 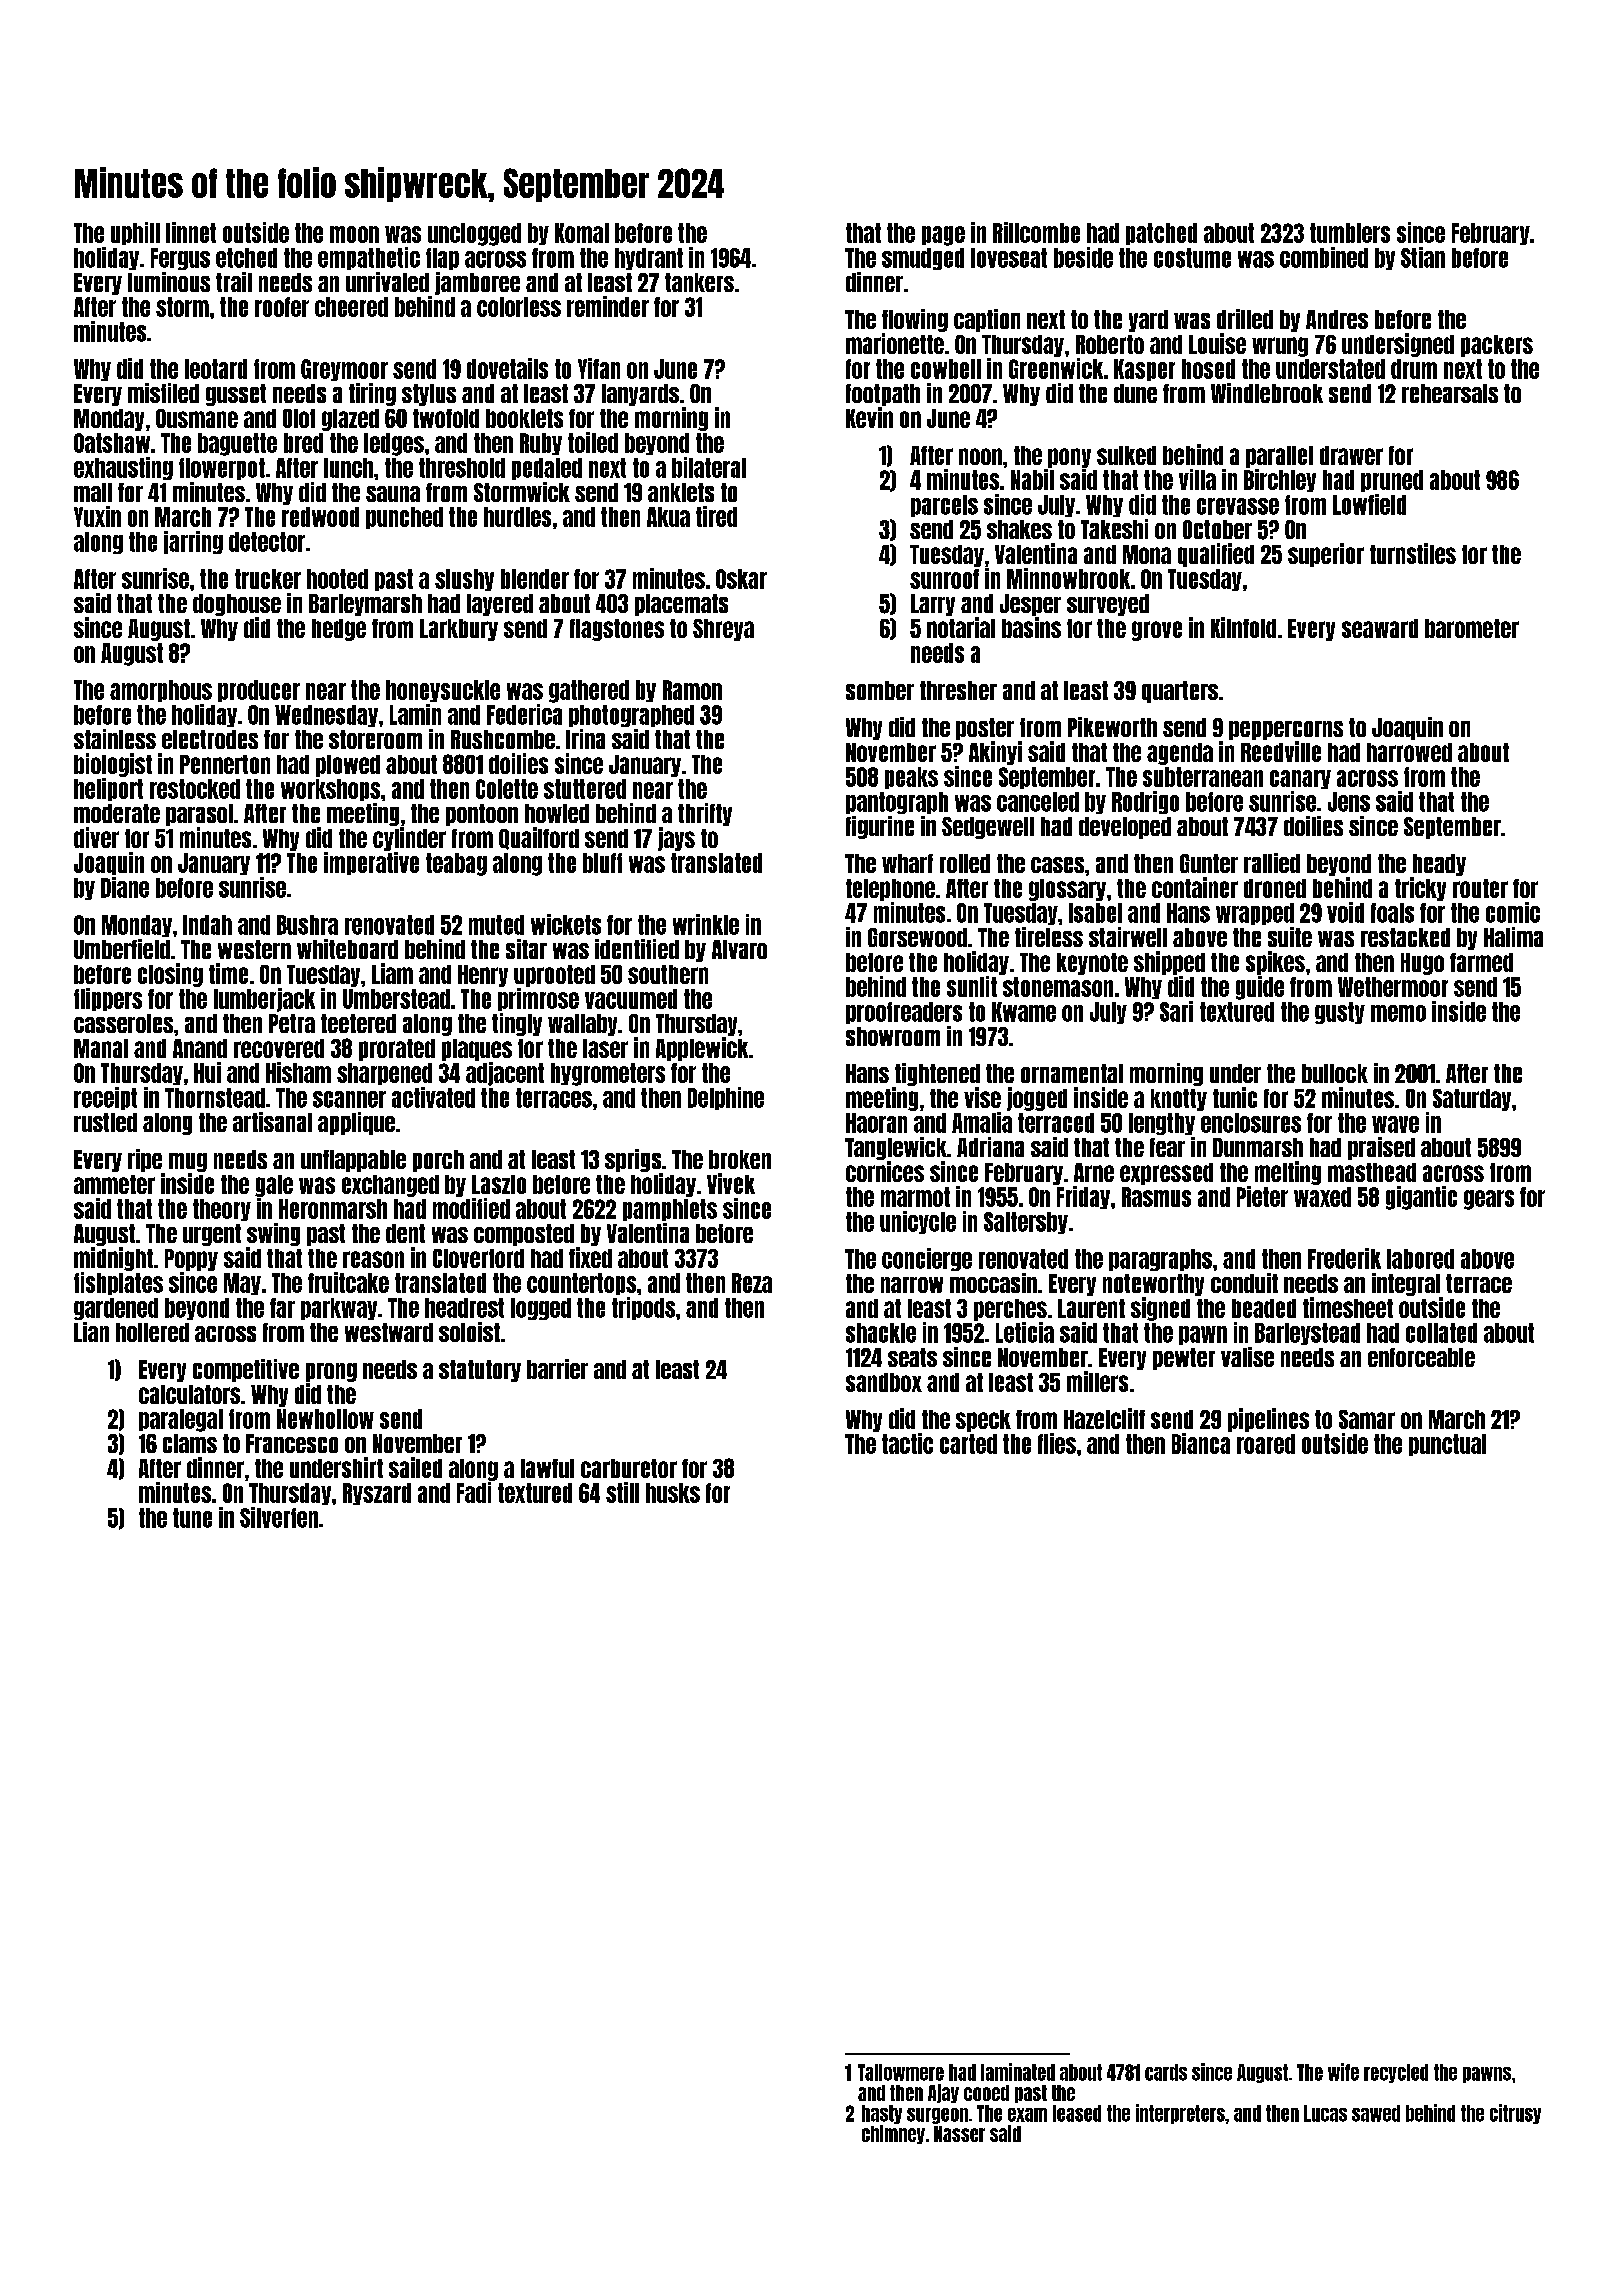 What do you see at coordinates (115, 739) in the page?
I see `stainless` at bounding box center [115, 739].
